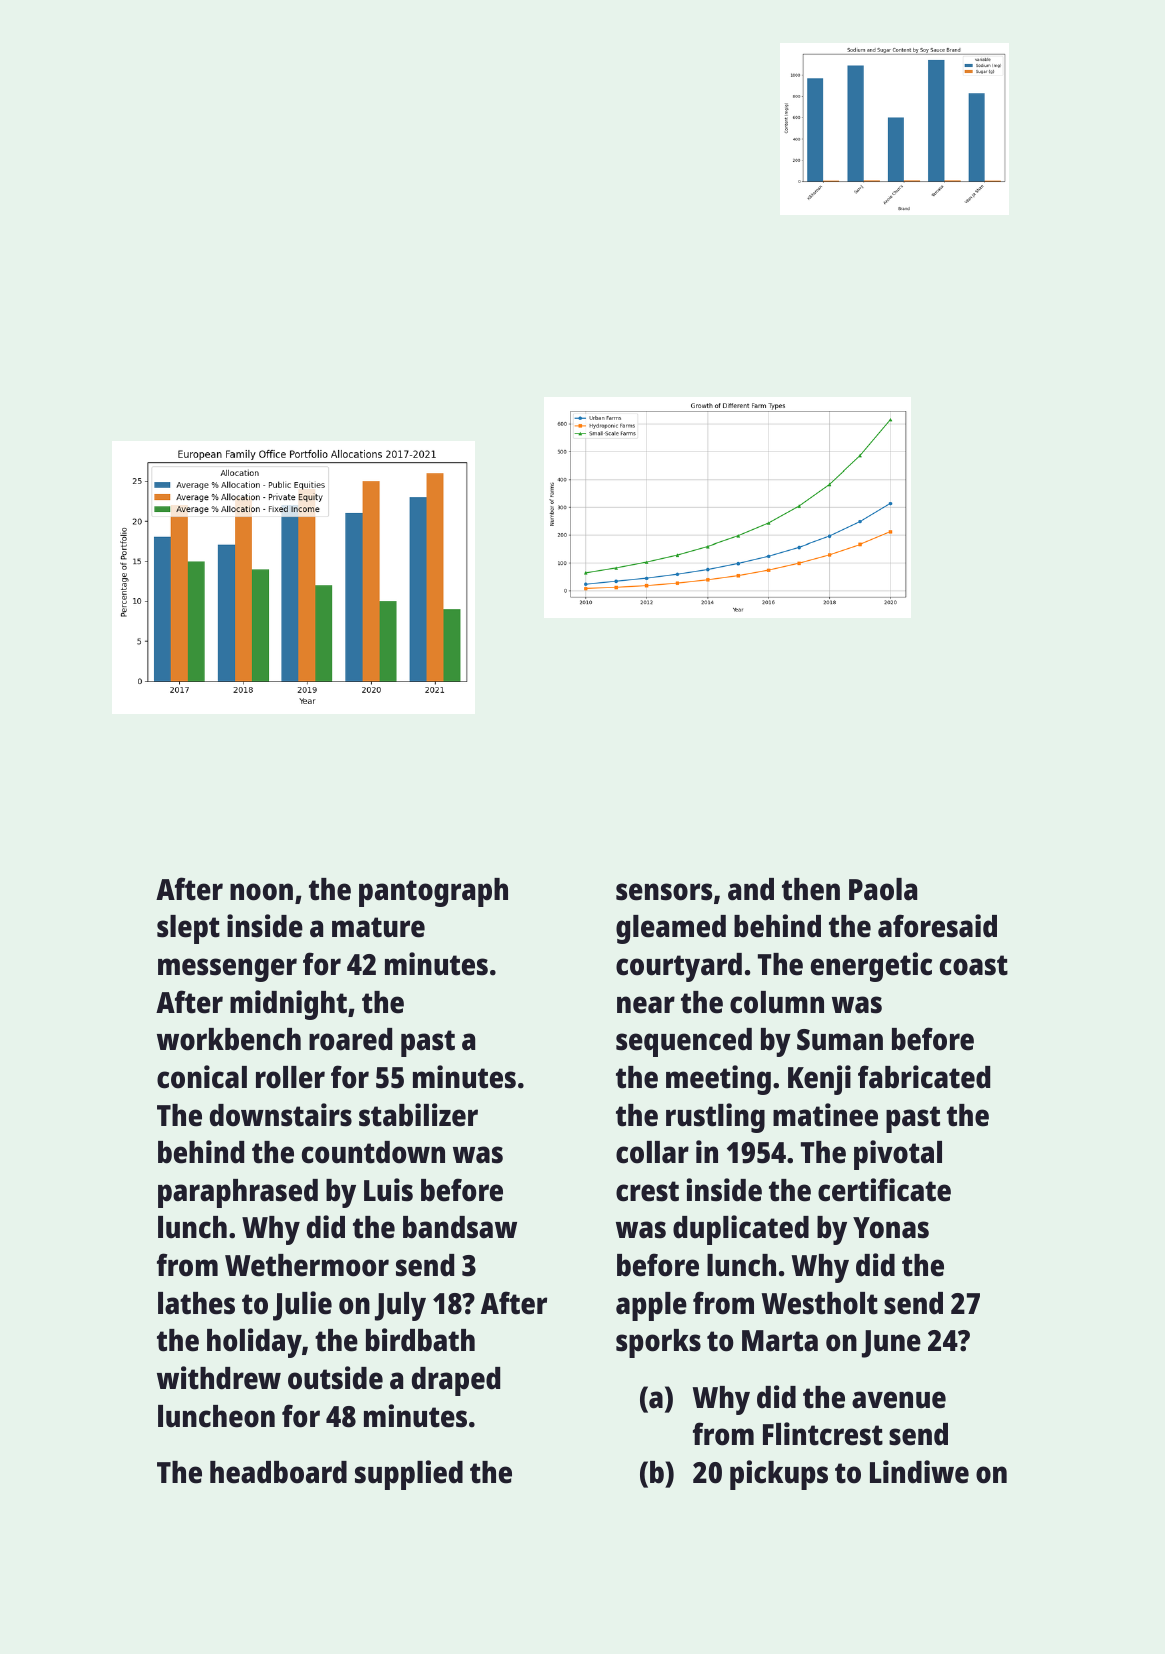 Image resolution: width=1165 pixels, height=1654 pixels. Describe the element at coordinates (261, 892) in the screenshot. I see `noon` at that location.
